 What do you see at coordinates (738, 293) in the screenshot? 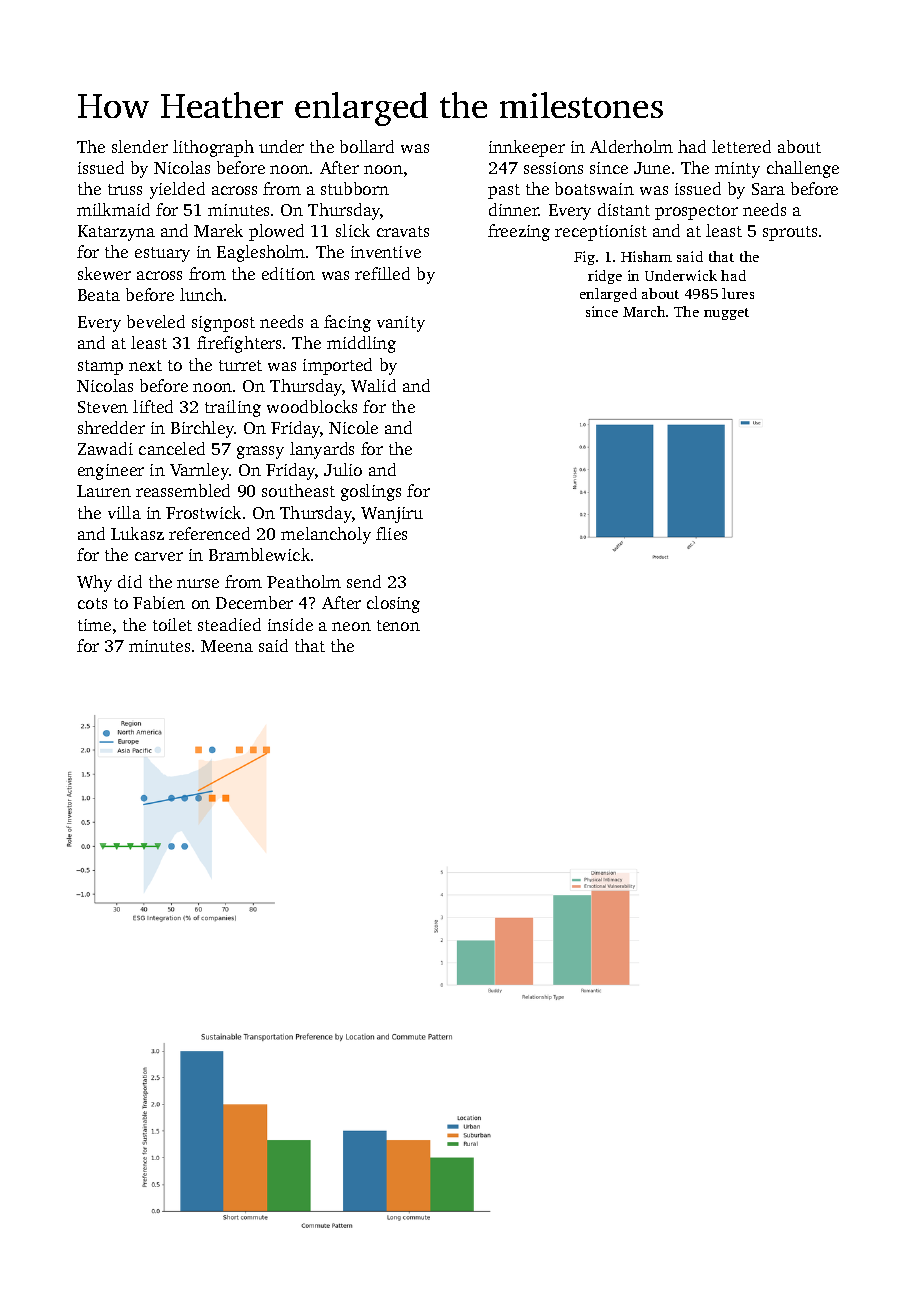
I see `lures` at bounding box center [738, 293].
